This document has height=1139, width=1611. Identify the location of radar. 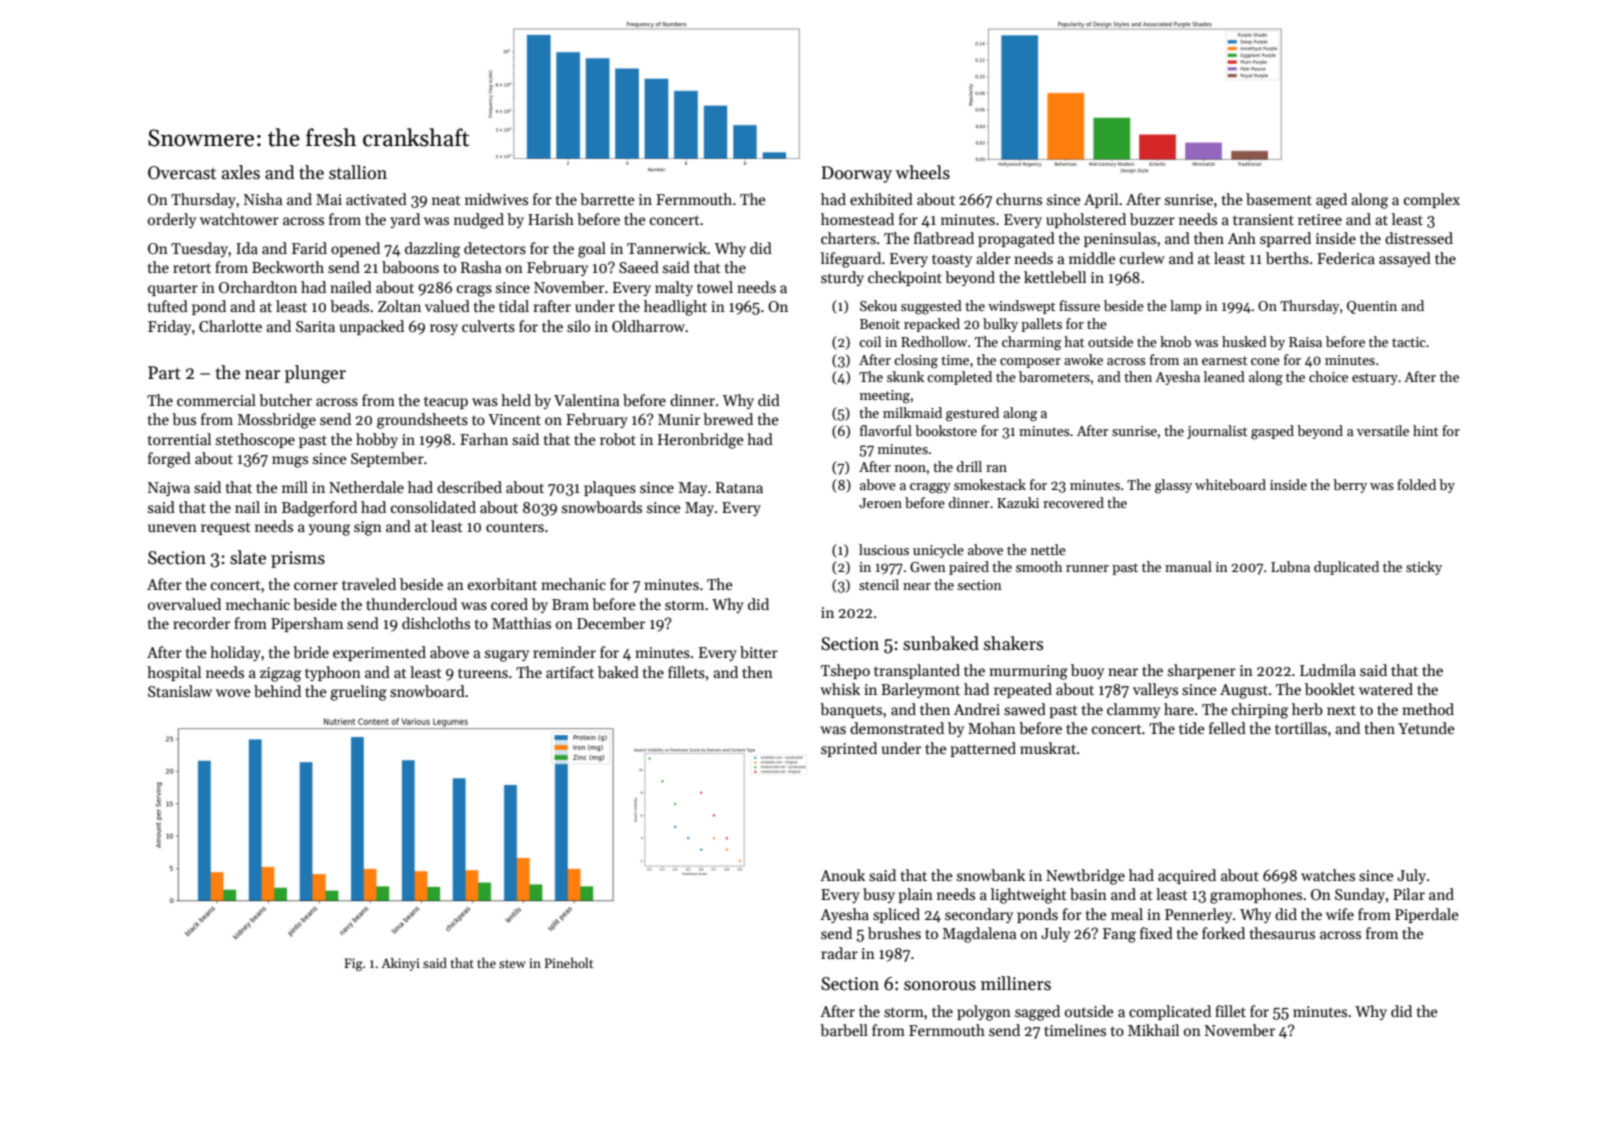
(839, 953).
